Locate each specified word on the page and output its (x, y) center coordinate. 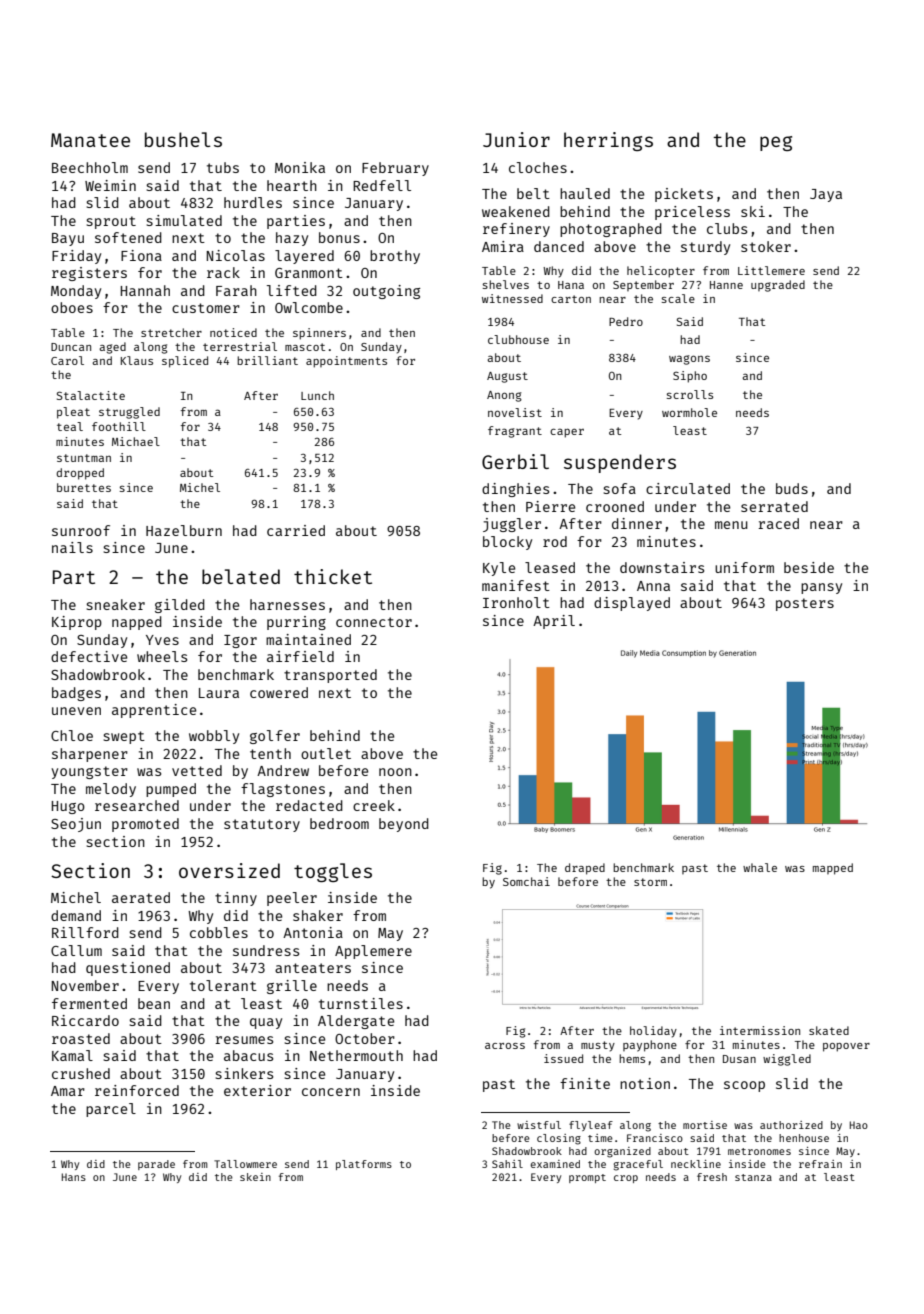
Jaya (826, 195)
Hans (74, 1177)
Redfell (382, 185)
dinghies (515, 490)
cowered (279, 692)
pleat (73, 413)
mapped (833, 869)
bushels (183, 139)
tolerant (223, 985)
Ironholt (516, 602)
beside (809, 567)
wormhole (689, 412)
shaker (318, 915)
